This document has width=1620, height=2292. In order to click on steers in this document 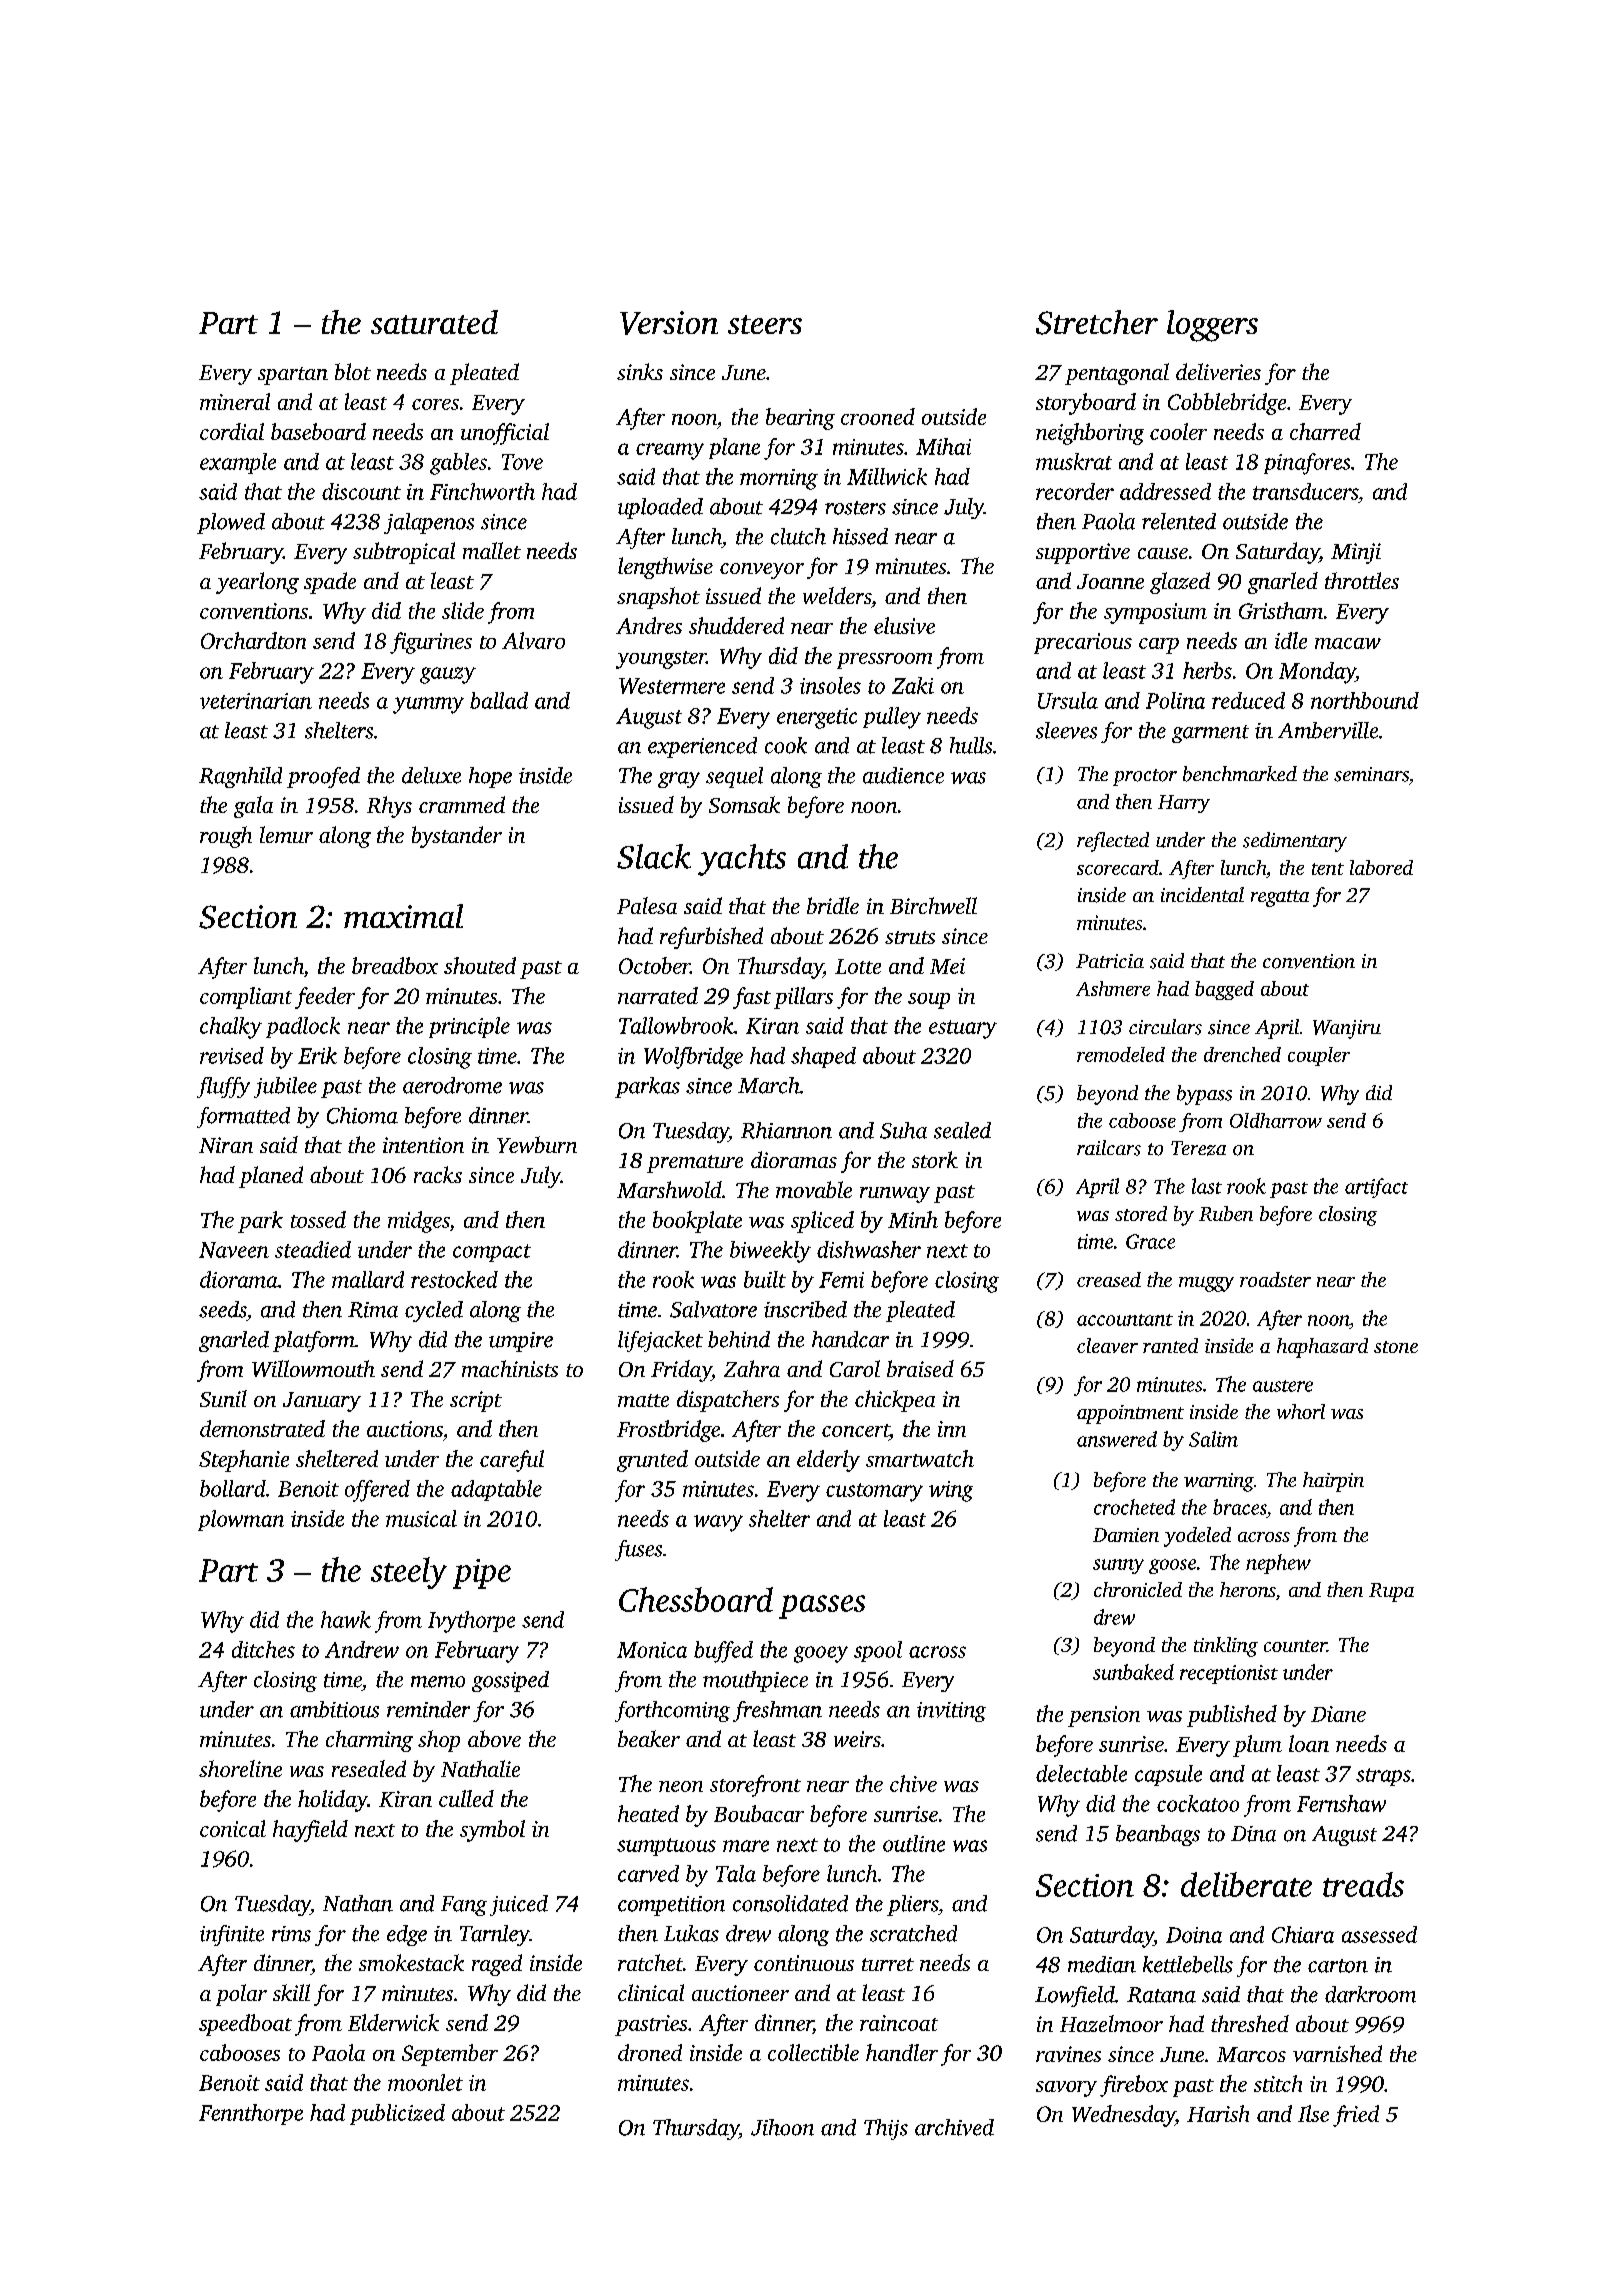, I will do `click(765, 324)`.
